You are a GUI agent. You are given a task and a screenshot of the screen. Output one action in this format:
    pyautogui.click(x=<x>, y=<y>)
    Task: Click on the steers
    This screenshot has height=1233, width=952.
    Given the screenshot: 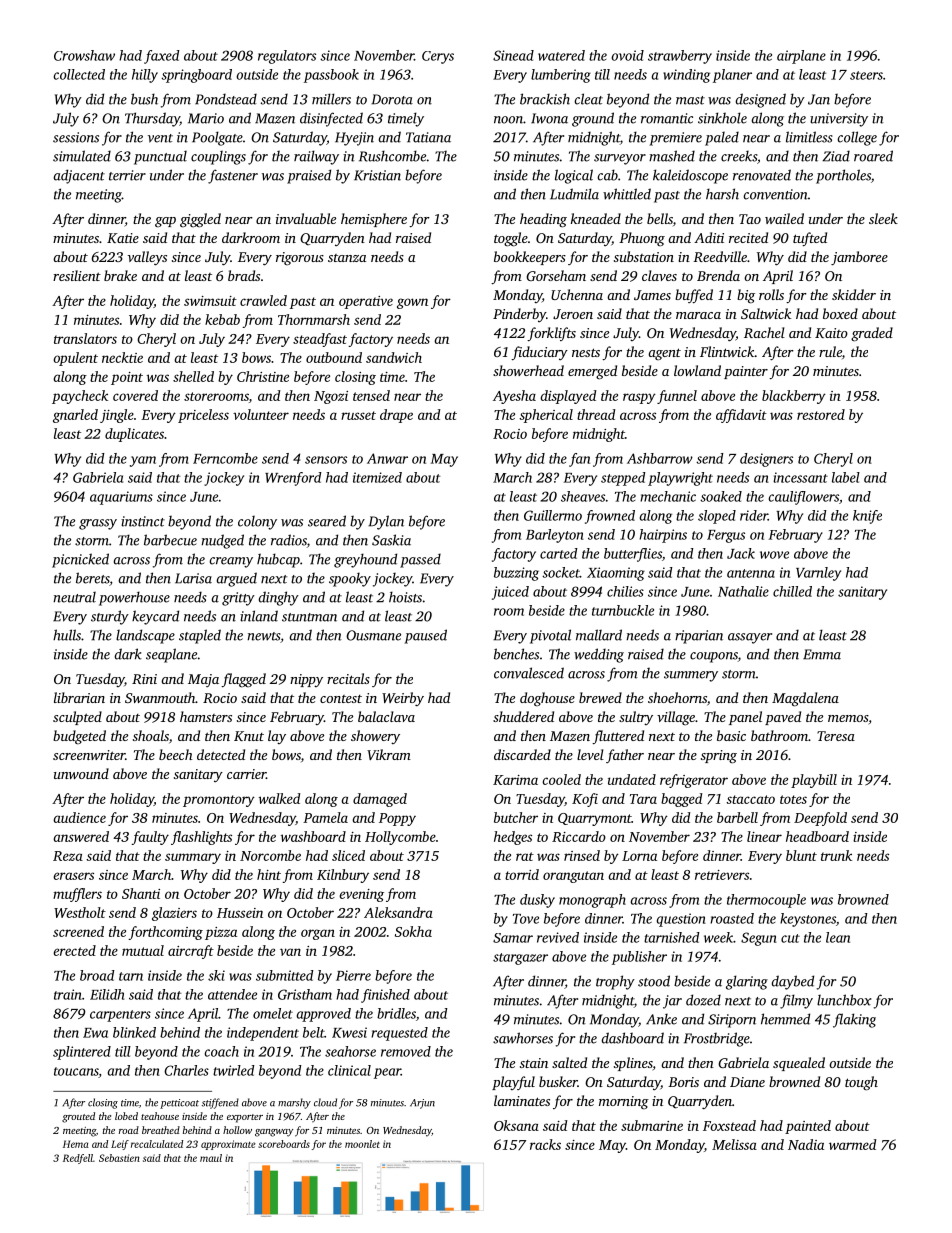 What is the action you would take?
    pyautogui.click(x=866, y=75)
